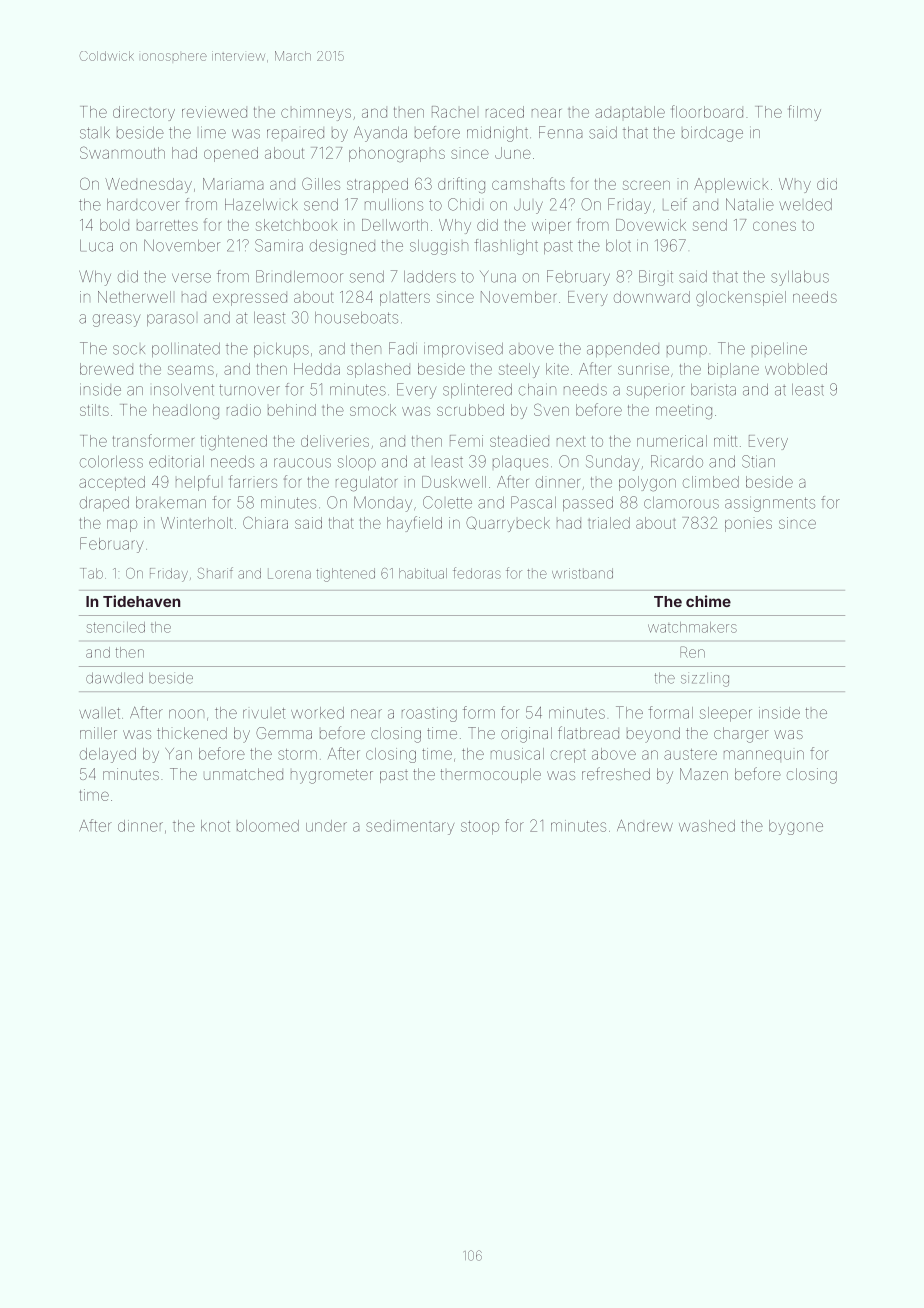 The width and height of the document is (924, 1308). I want to click on stoop, so click(480, 828).
